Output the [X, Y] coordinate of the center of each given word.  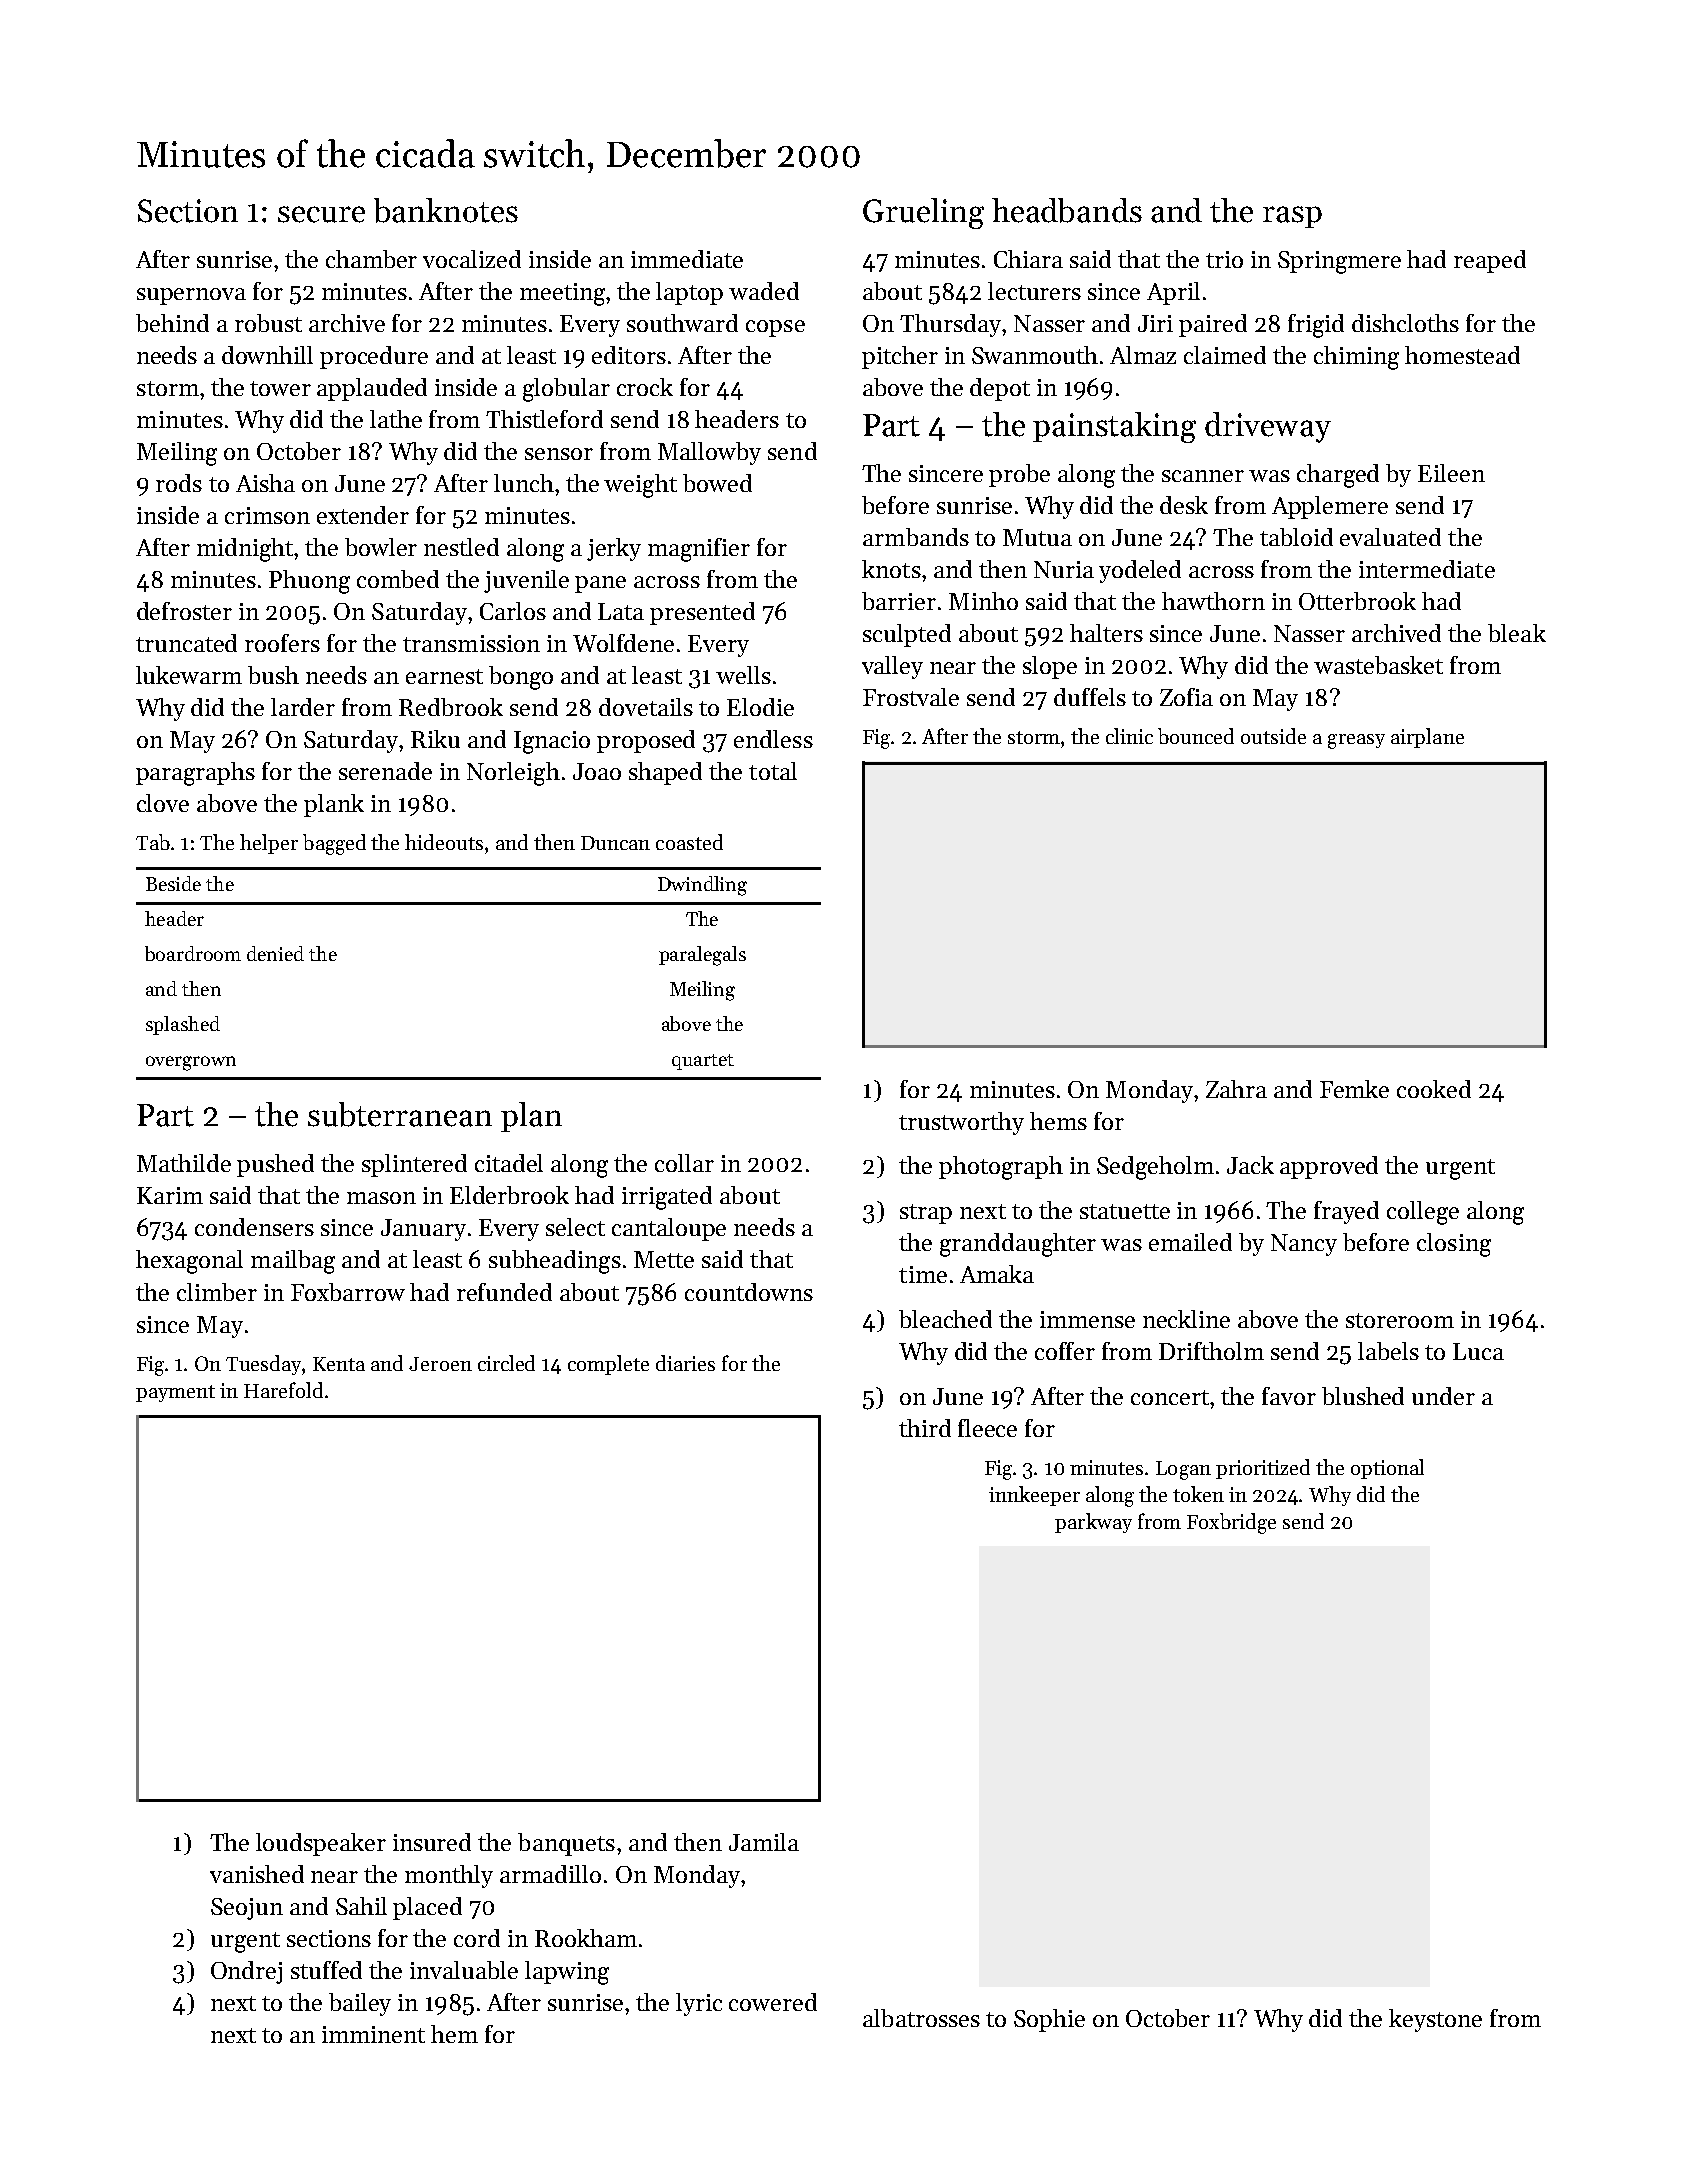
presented [702, 613]
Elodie [760, 707]
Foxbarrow [348, 1292]
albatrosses [921, 2018]
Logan [1183, 1470]
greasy [1356, 741]
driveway [1268, 427]
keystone [1435, 2020]
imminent [373, 2034]
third [925, 1428]
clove [163, 803]
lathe [396, 419]
